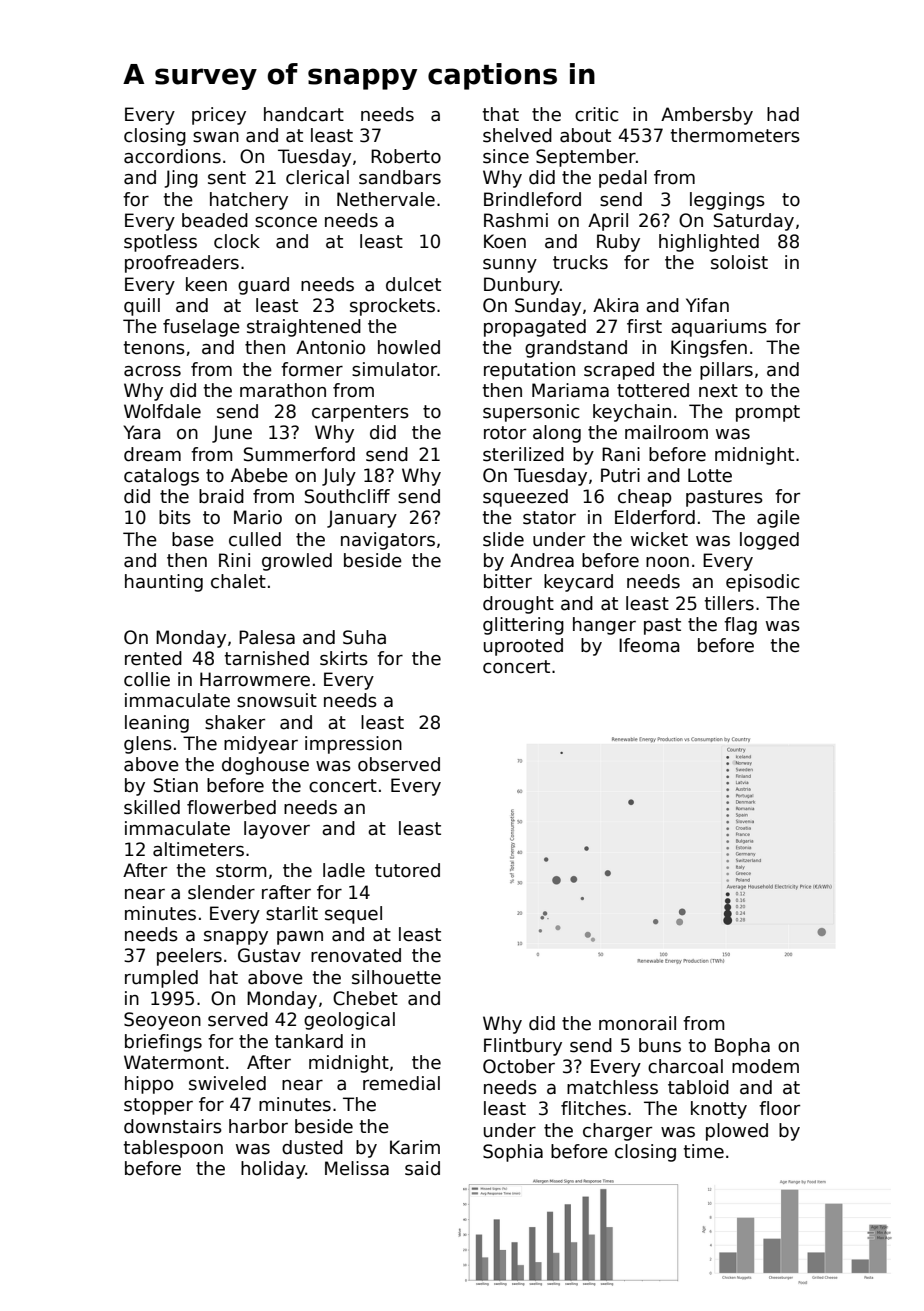  Describe the element at coordinates (513, 1153) in the screenshot. I see `Sophia` at that location.
